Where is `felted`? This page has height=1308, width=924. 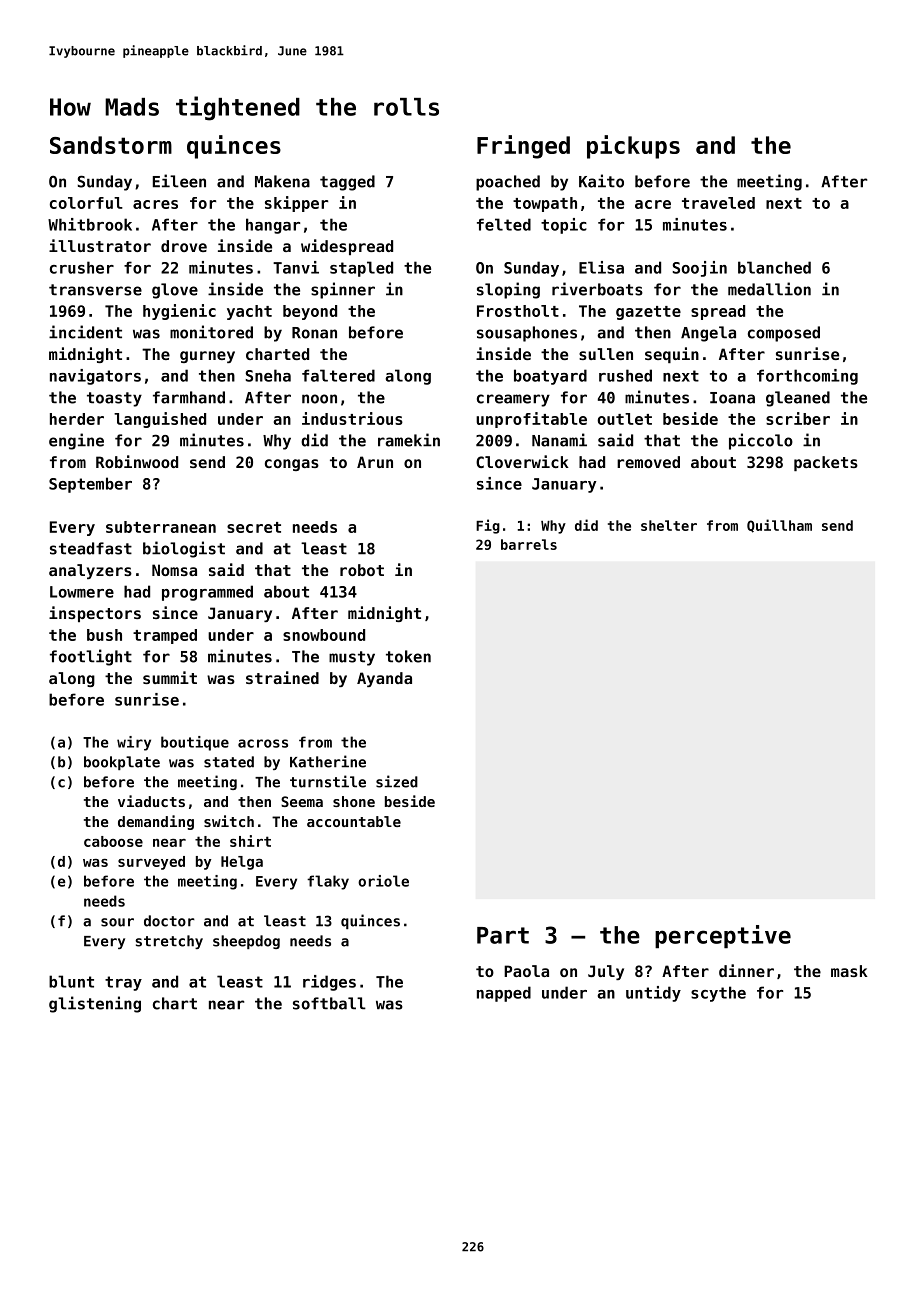
felted is located at coordinates (504, 224).
